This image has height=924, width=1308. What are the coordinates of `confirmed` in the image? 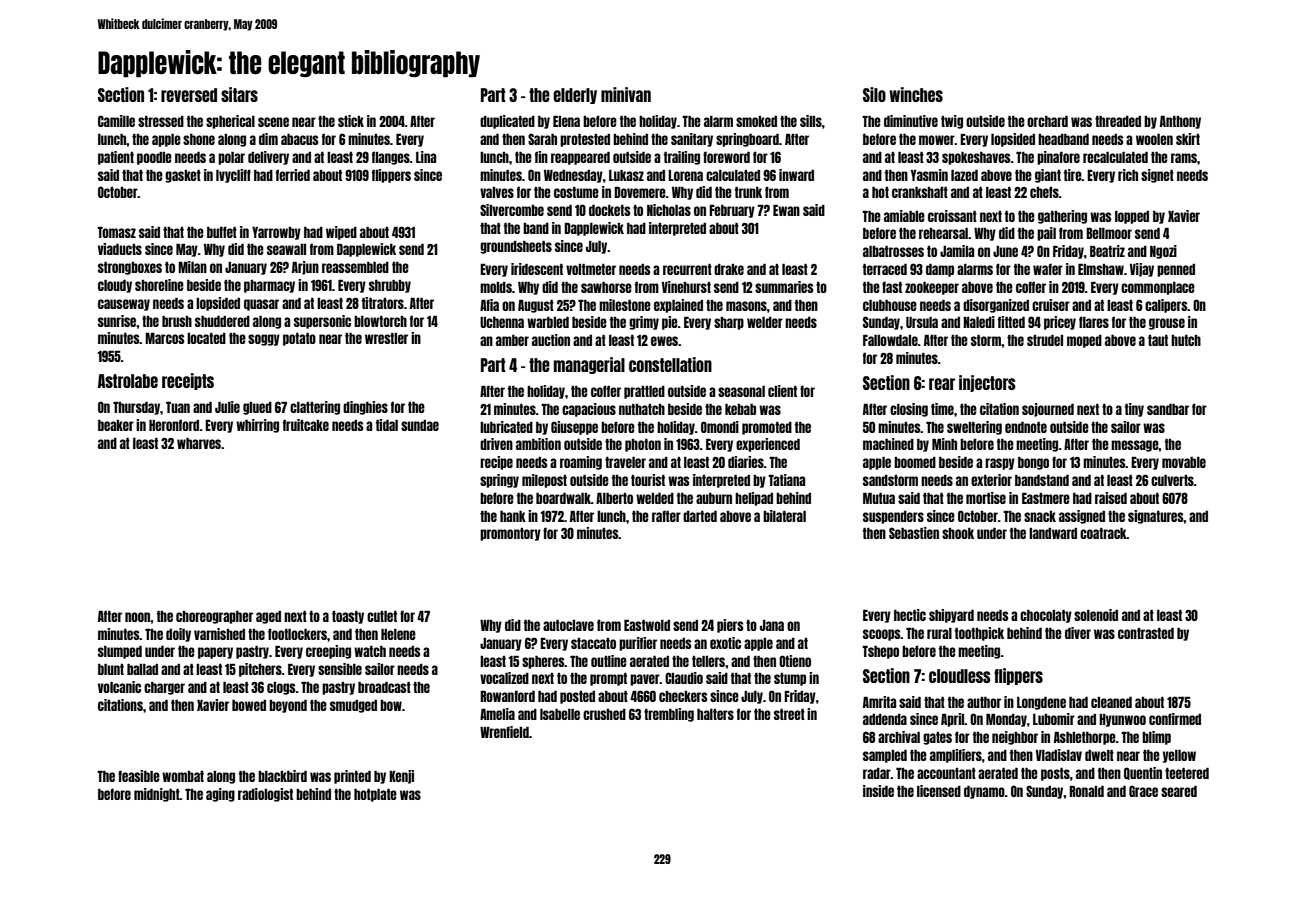 It's located at (1175, 719).
